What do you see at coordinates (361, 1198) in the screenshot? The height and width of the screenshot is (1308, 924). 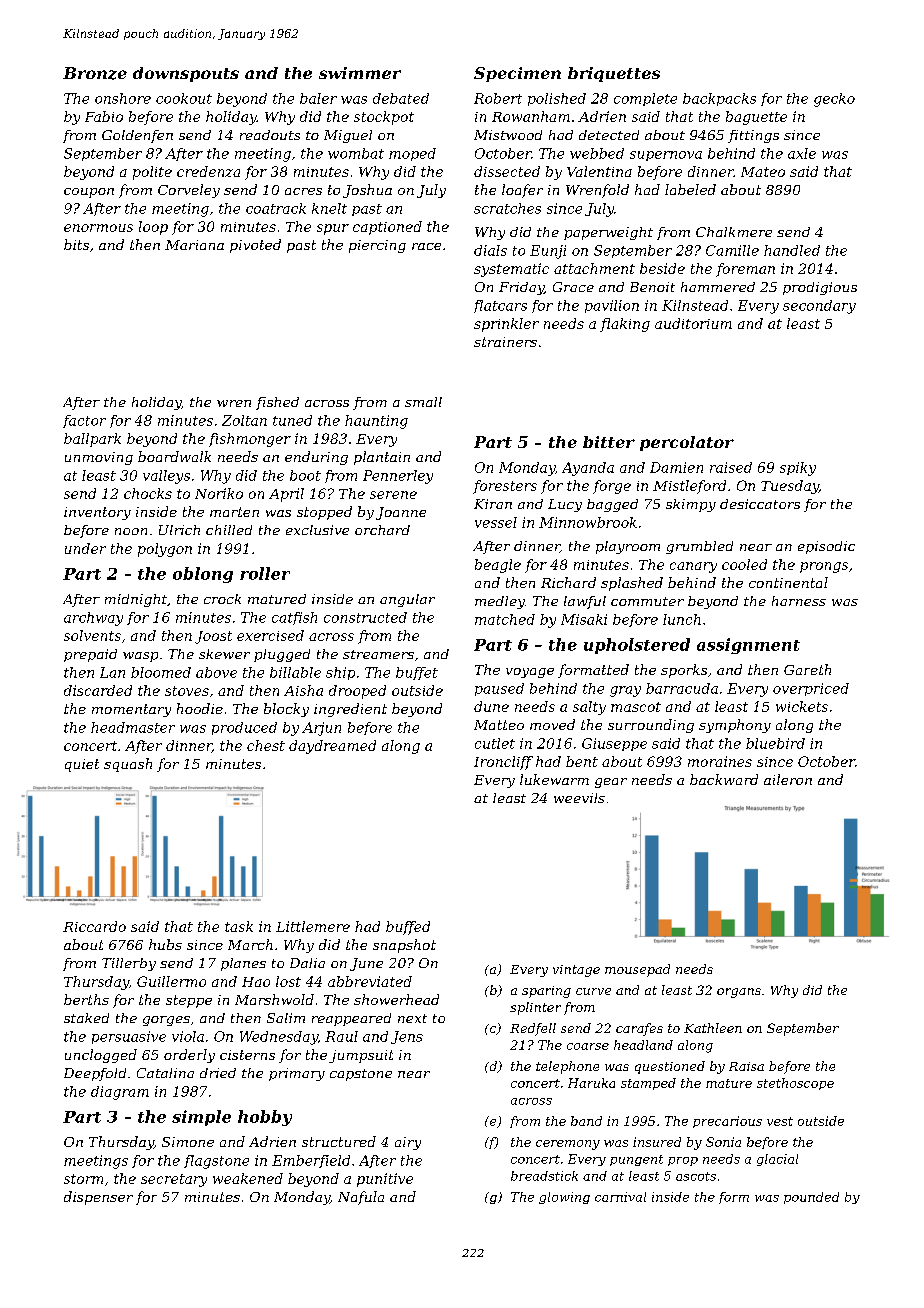 I see `Nafula` at bounding box center [361, 1198].
